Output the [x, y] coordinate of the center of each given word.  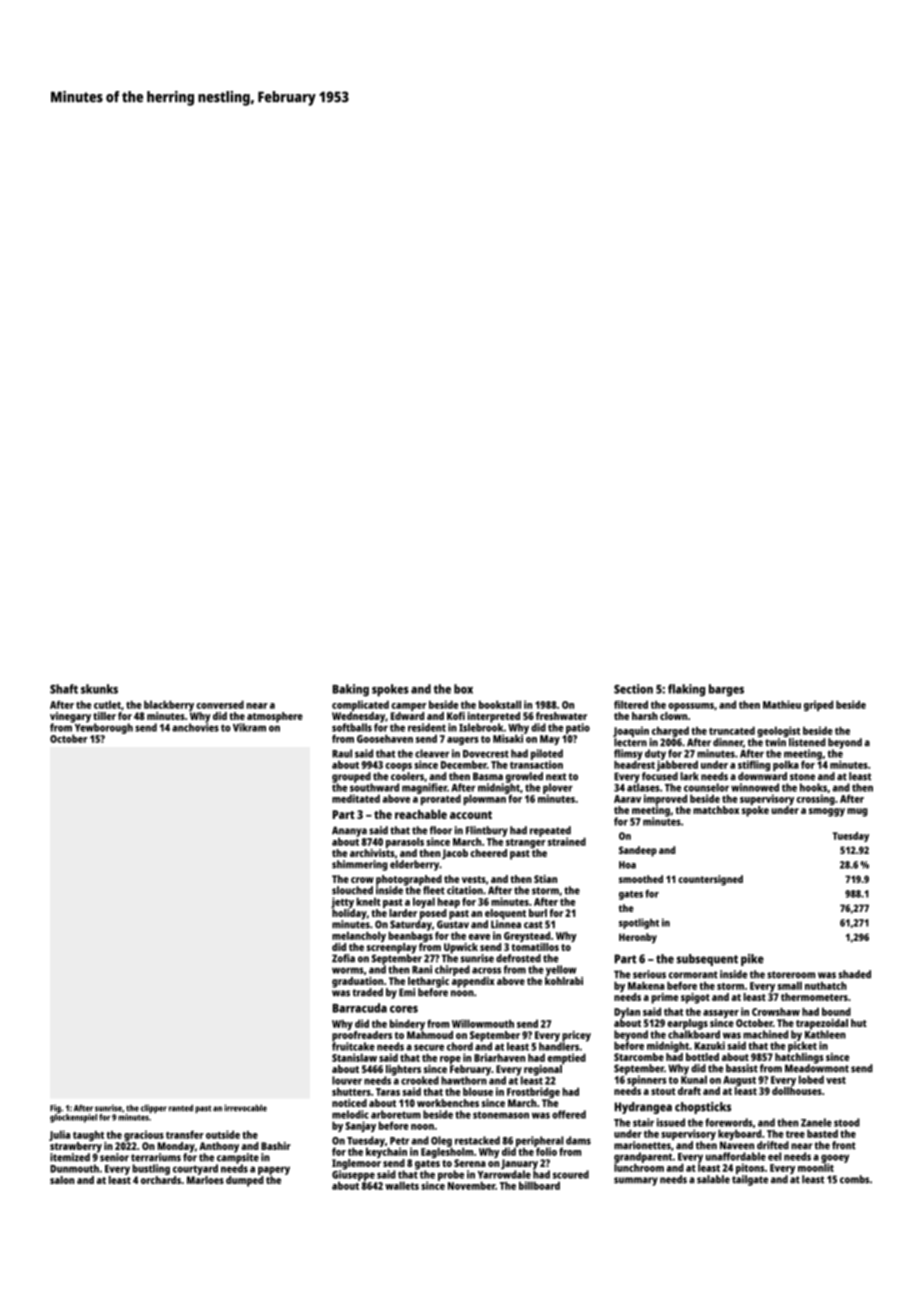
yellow [561, 970]
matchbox [716, 810]
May [550, 740]
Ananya [349, 831]
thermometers [814, 997]
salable [713, 1179]
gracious [144, 1135]
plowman [484, 799]
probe [451, 1175]
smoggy [827, 812]
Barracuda [360, 1008]
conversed [220, 704]
